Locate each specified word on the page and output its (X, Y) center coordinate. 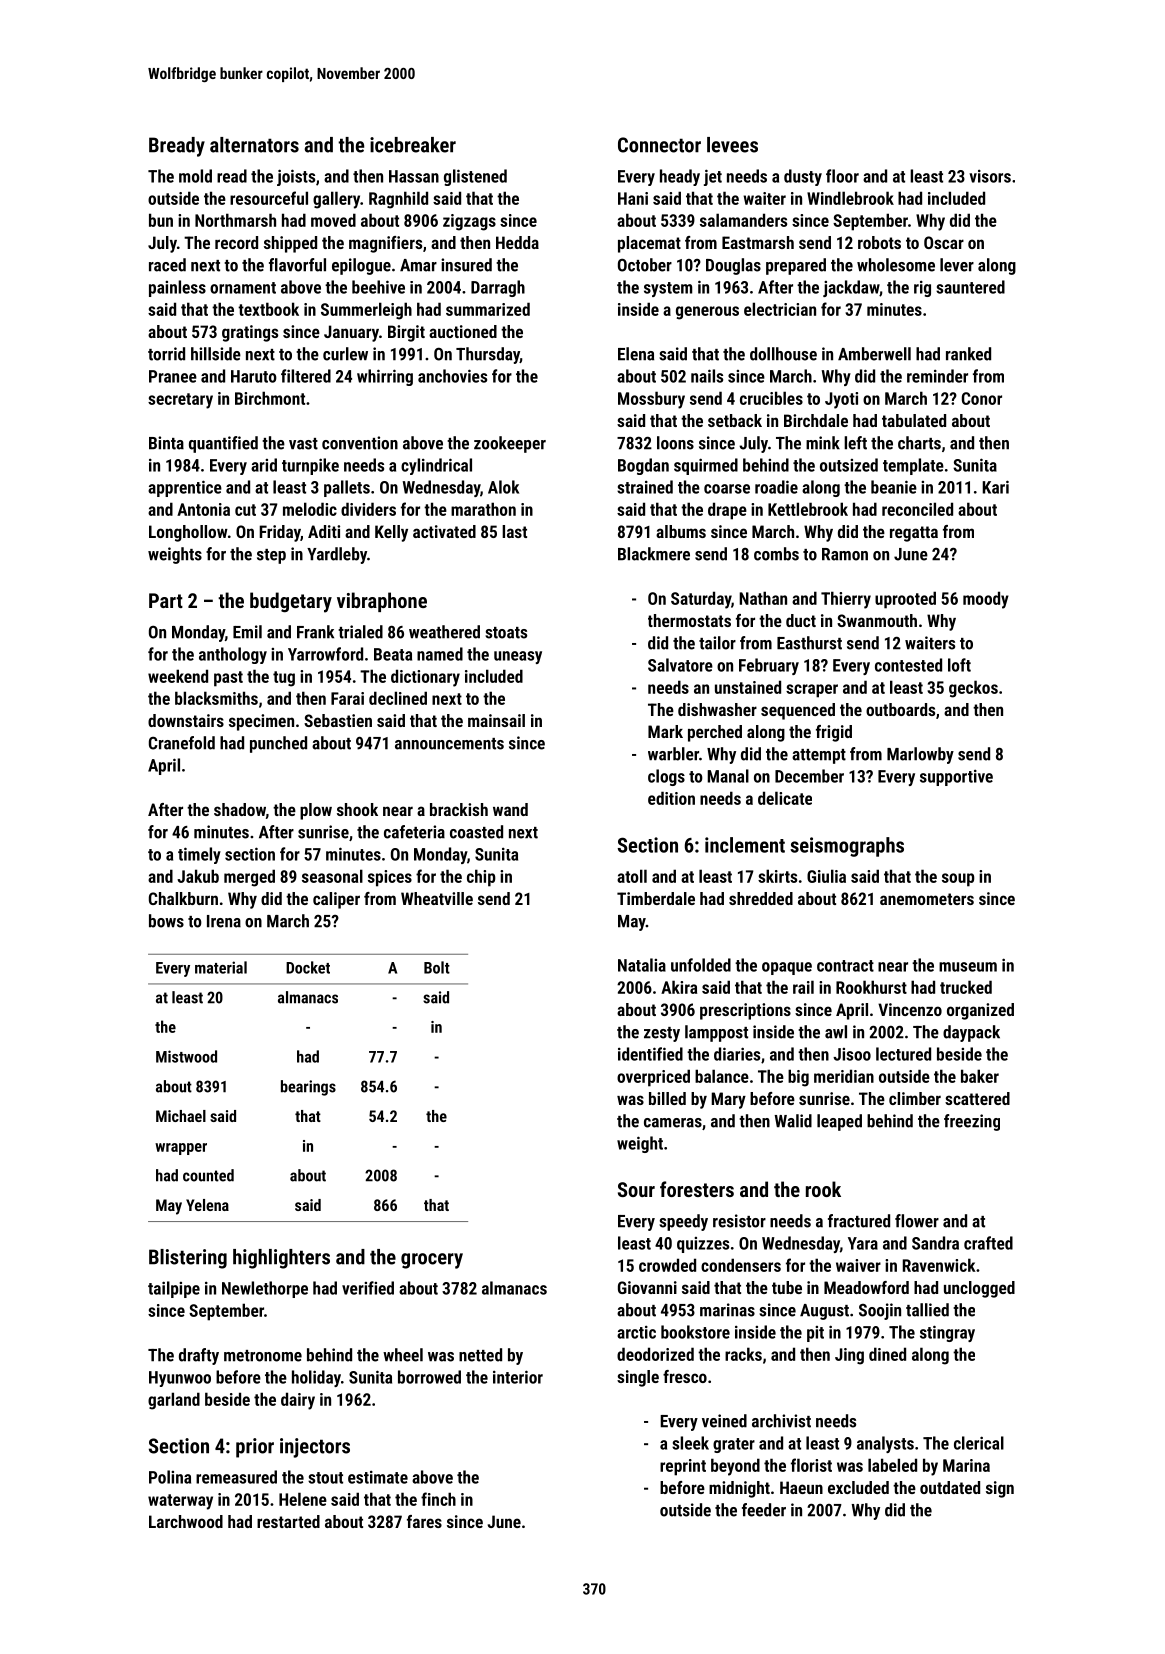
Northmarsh (235, 220)
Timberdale (656, 898)
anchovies (452, 376)
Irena (224, 921)
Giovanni (647, 1287)
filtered (306, 376)
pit (815, 1334)
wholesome (896, 265)
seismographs (847, 847)
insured (466, 265)
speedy (683, 1222)
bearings (308, 1088)
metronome (263, 1356)
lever (957, 265)
